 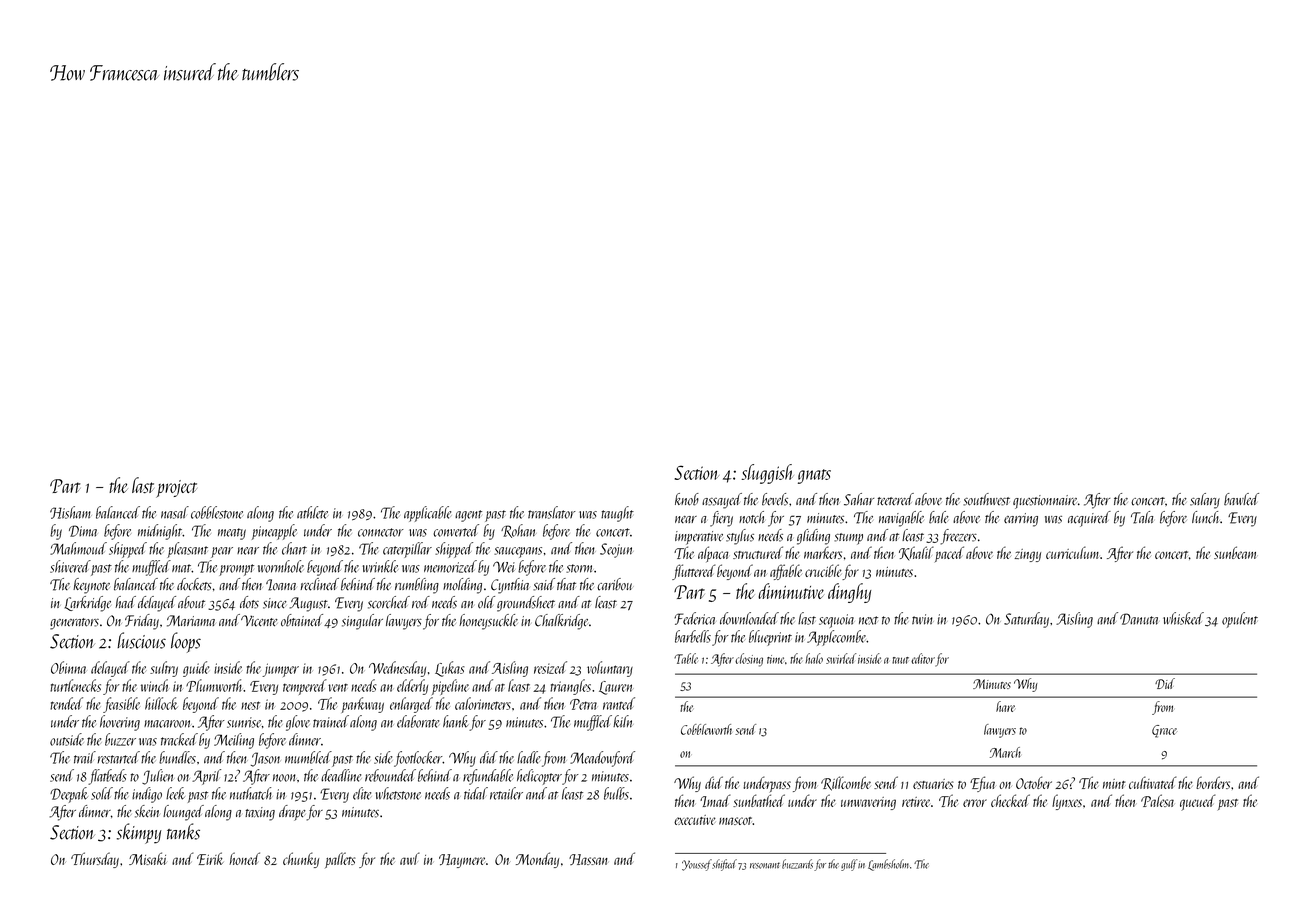 I want to click on Grace, so click(x=1164, y=731).
